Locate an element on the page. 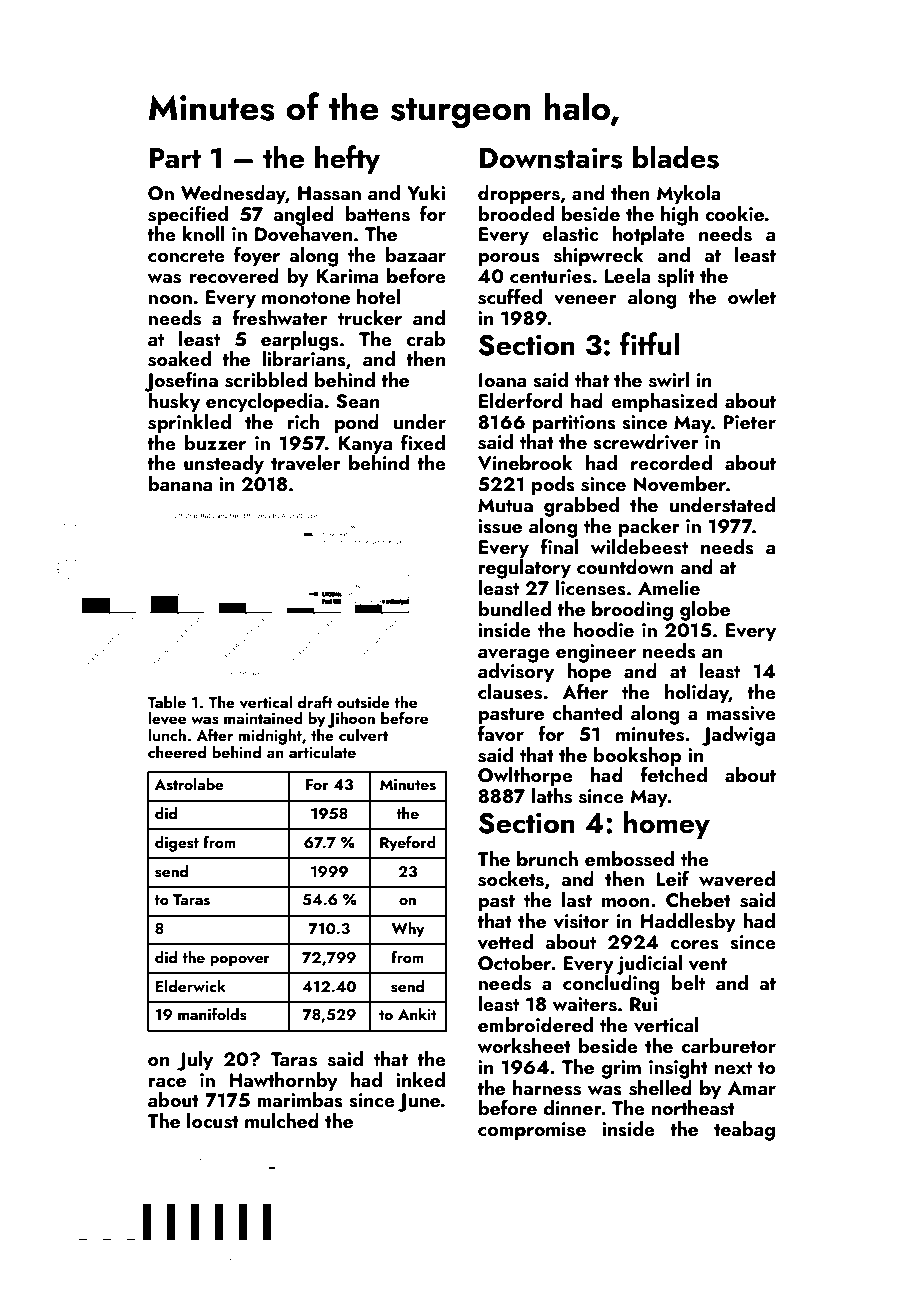 The width and height of the image is (924, 1311). Sean is located at coordinates (358, 401).
